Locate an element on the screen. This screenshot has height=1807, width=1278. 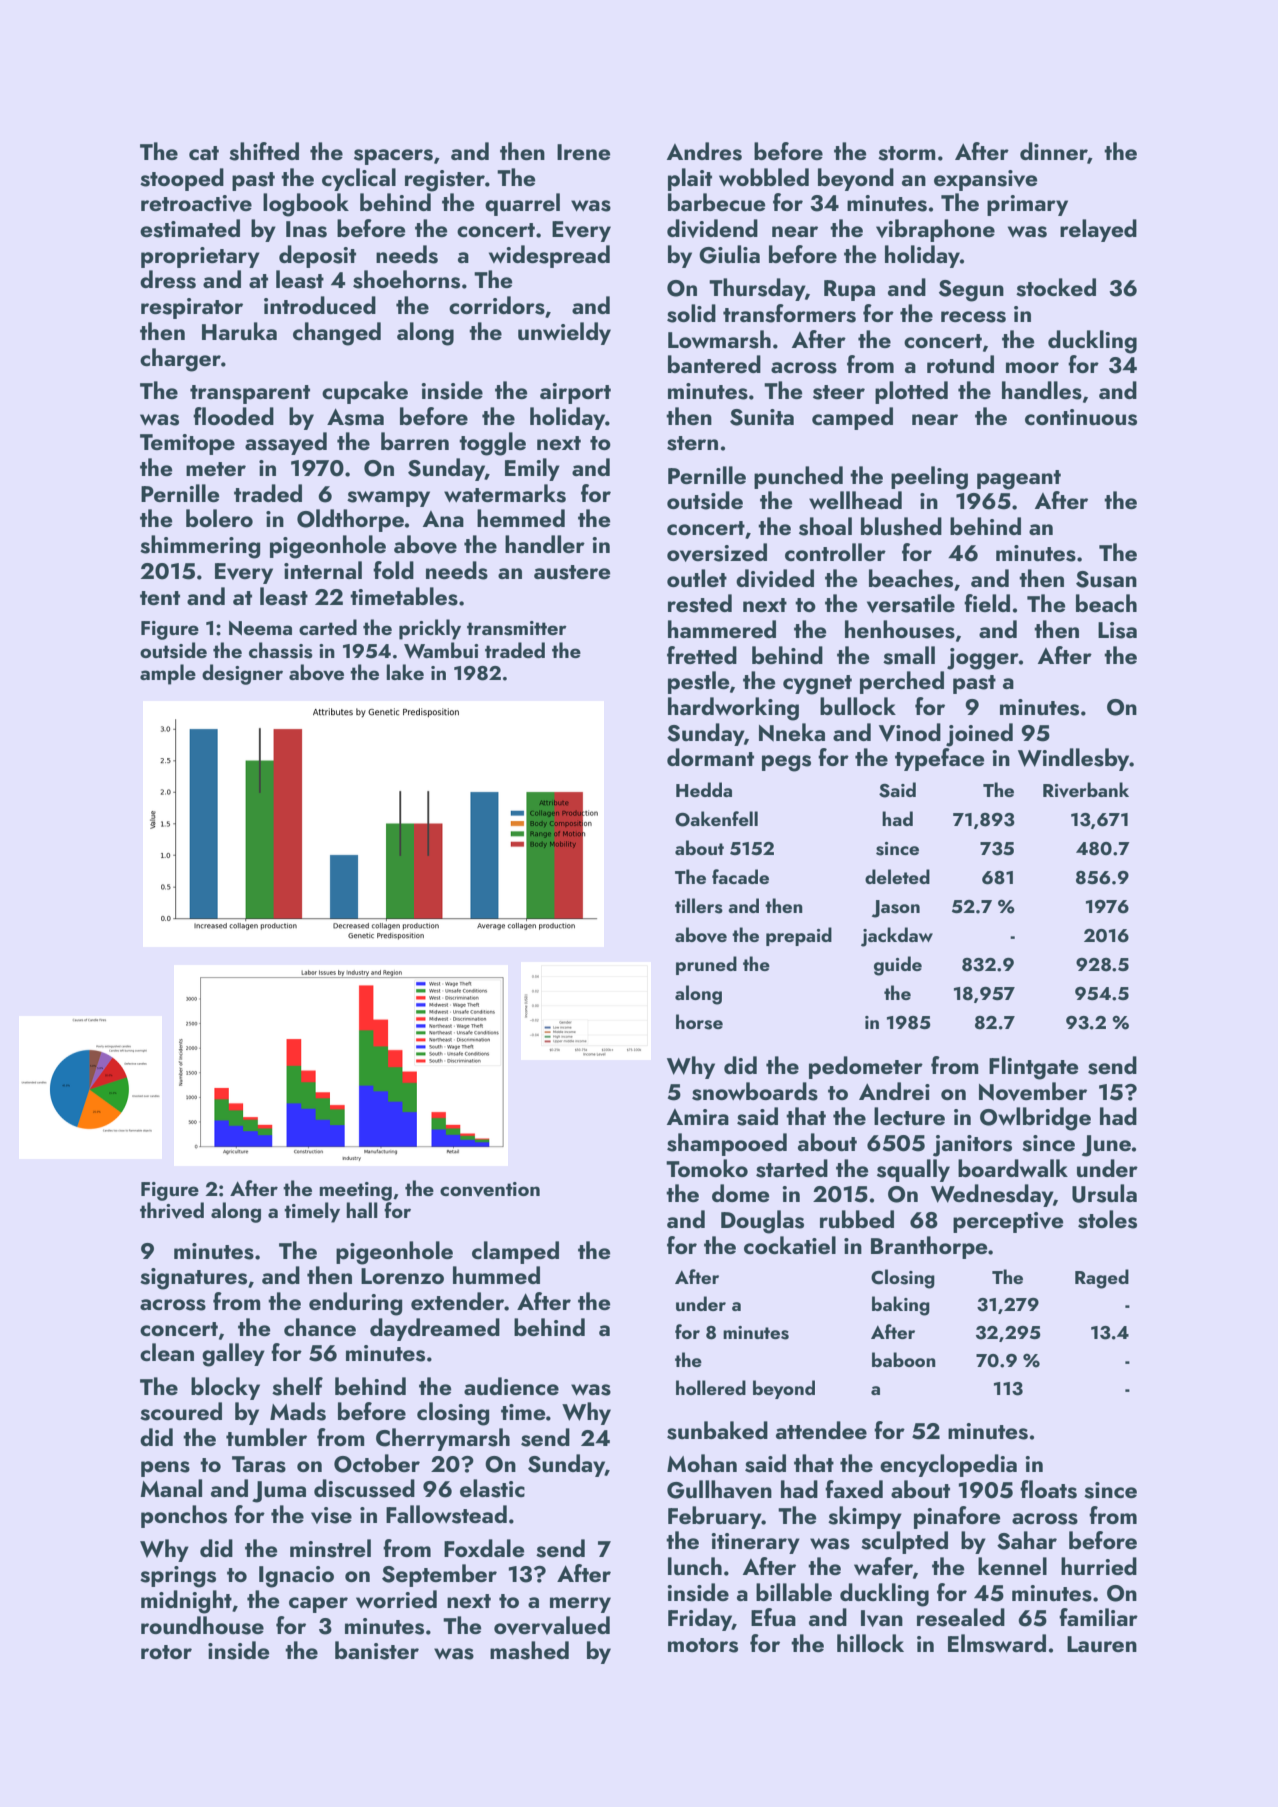
Irene is located at coordinates (584, 152).
